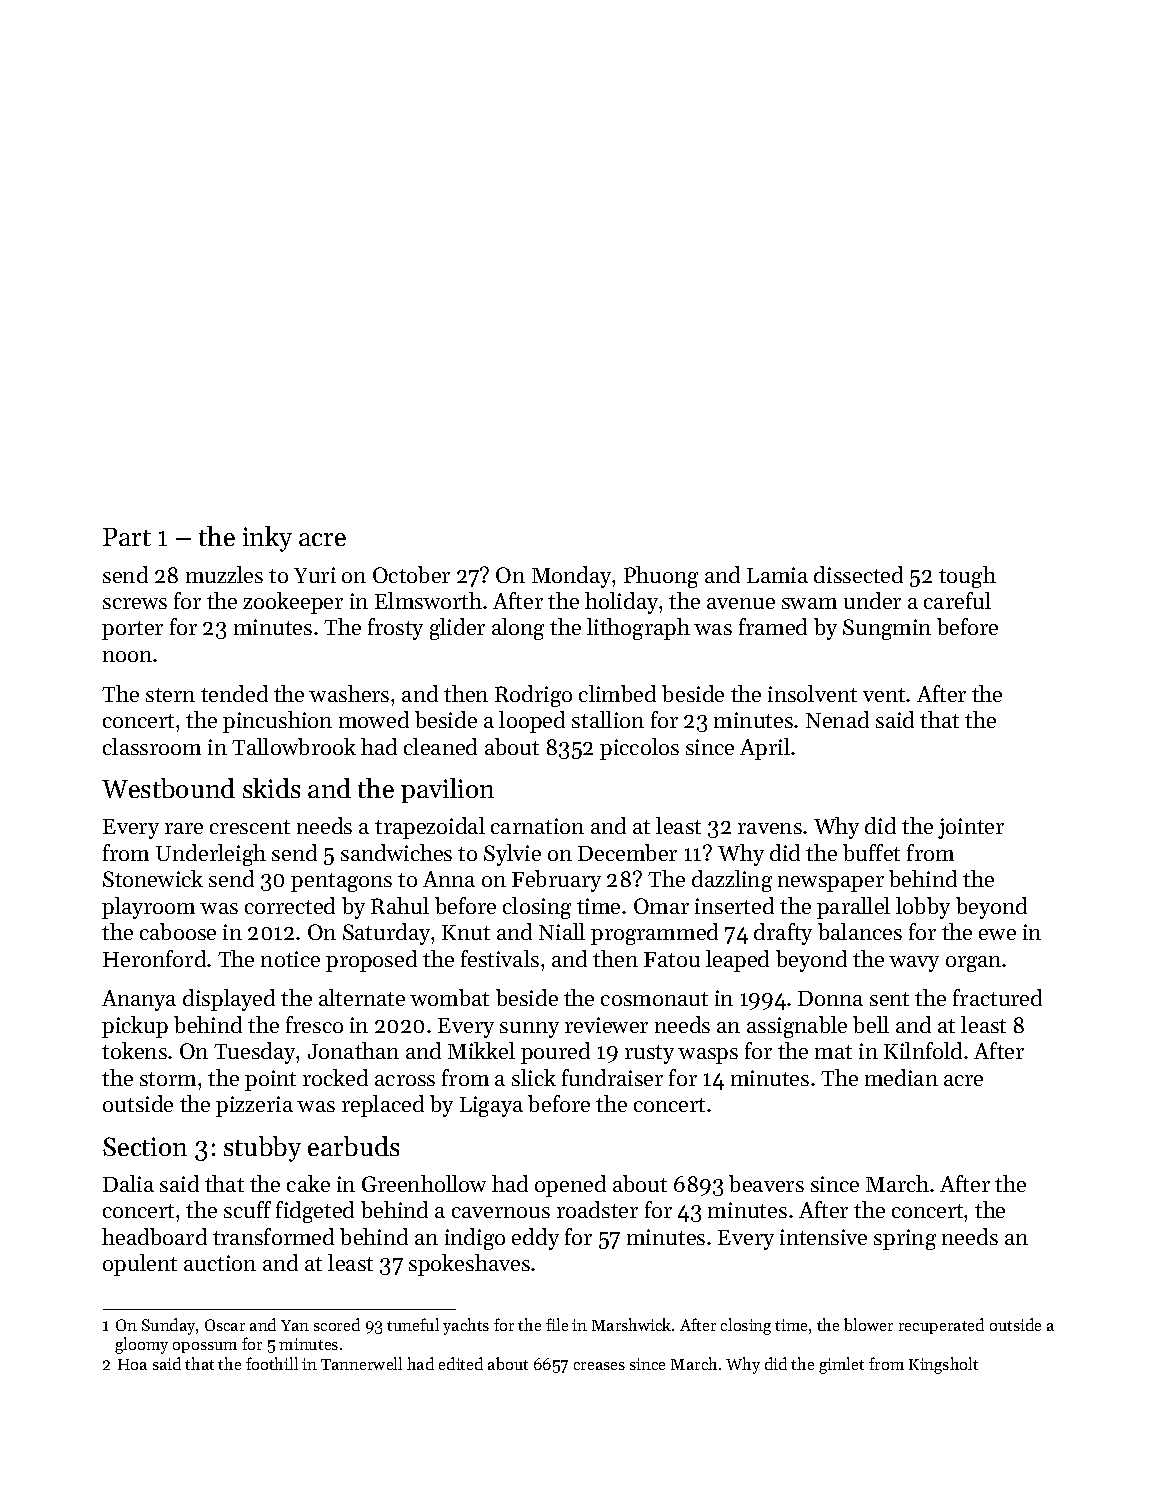 This screenshot has height=1499, width=1159. Describe the element at coordinates (132, 1364) in the screenshot. I see `Hoa` at that location.
